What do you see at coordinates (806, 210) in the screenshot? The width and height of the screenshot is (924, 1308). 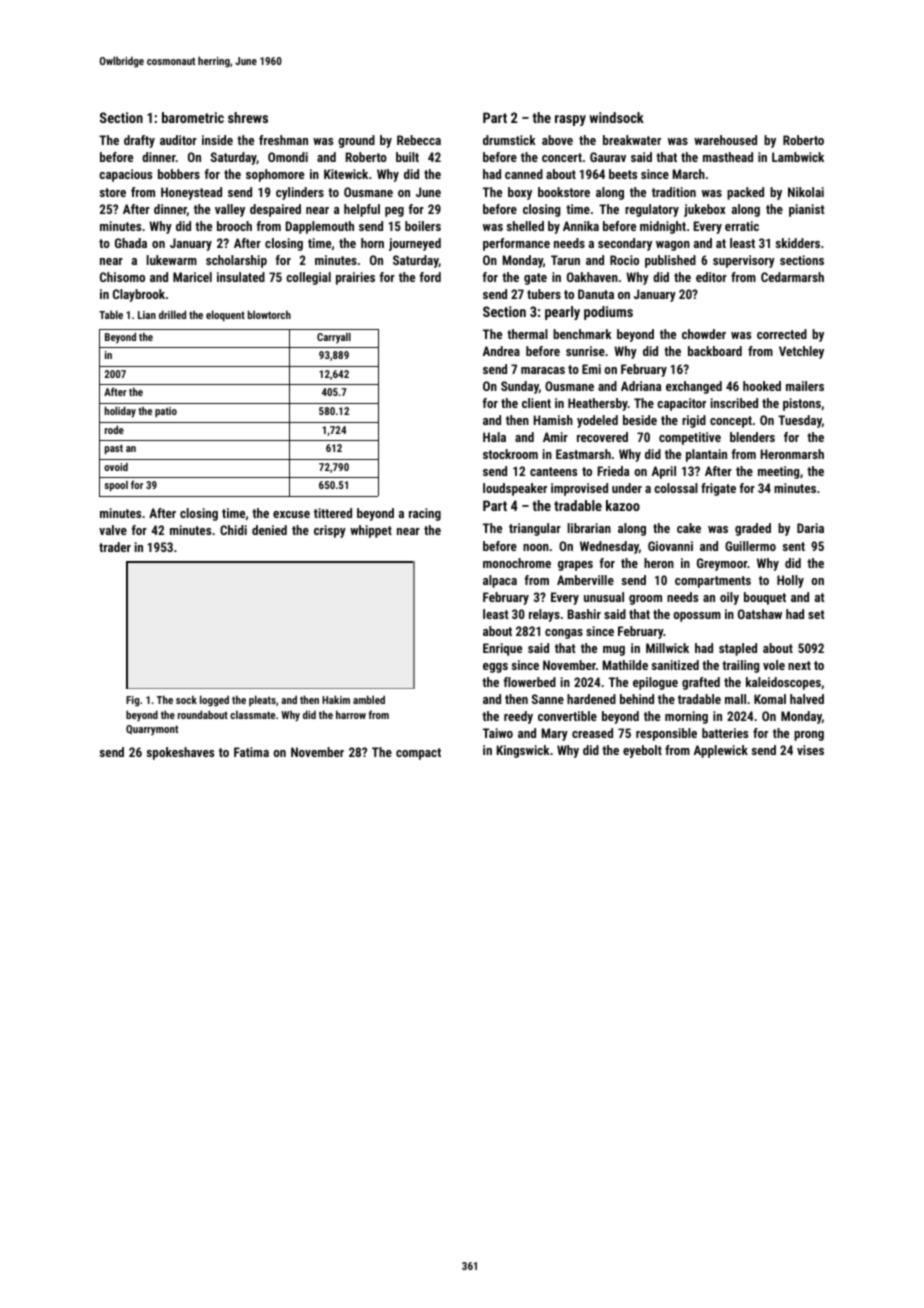 I see `pianist` at bounding box center [806, 210].
